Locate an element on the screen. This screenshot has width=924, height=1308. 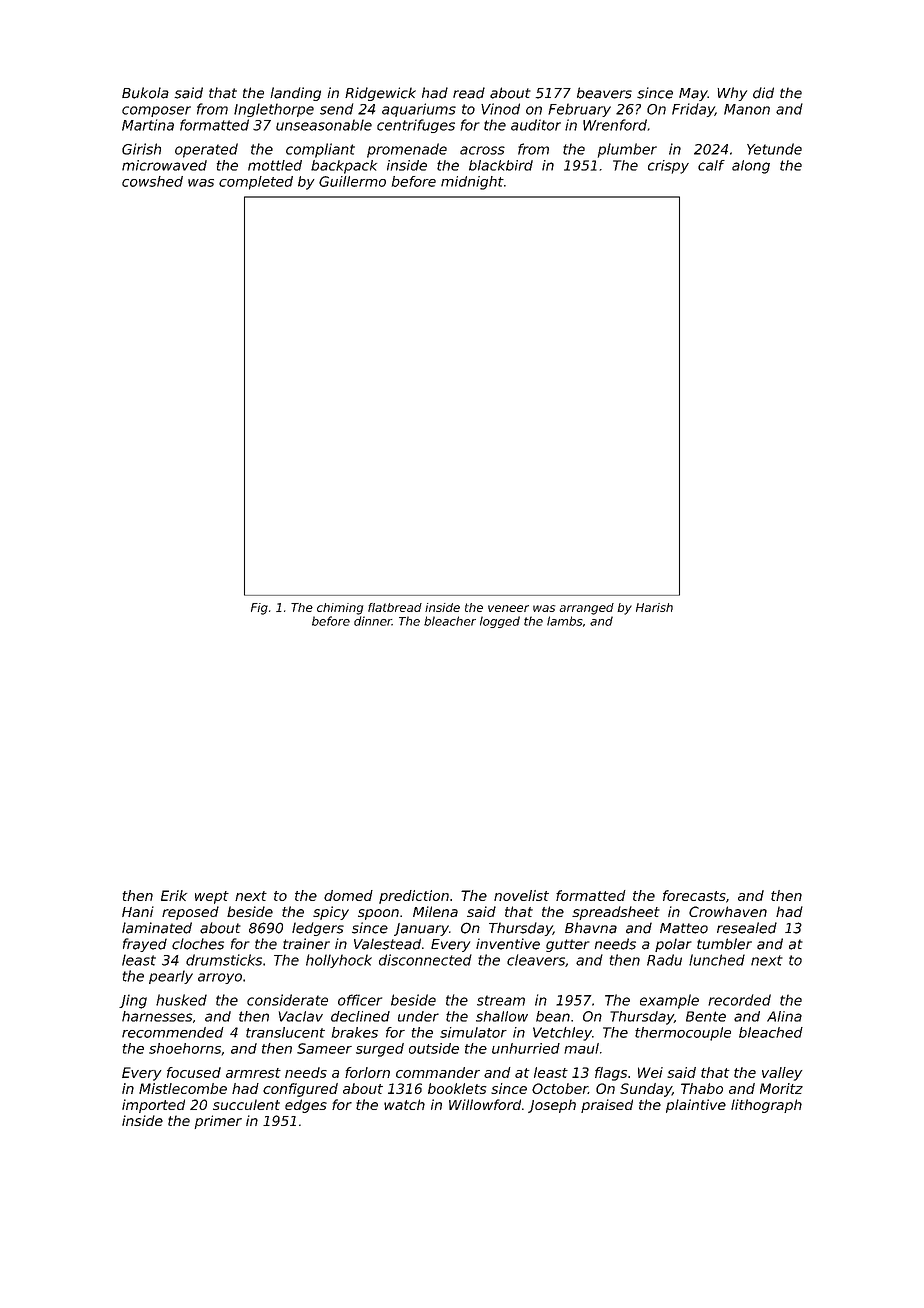
cowshed is located at coordinates (152, 181).
